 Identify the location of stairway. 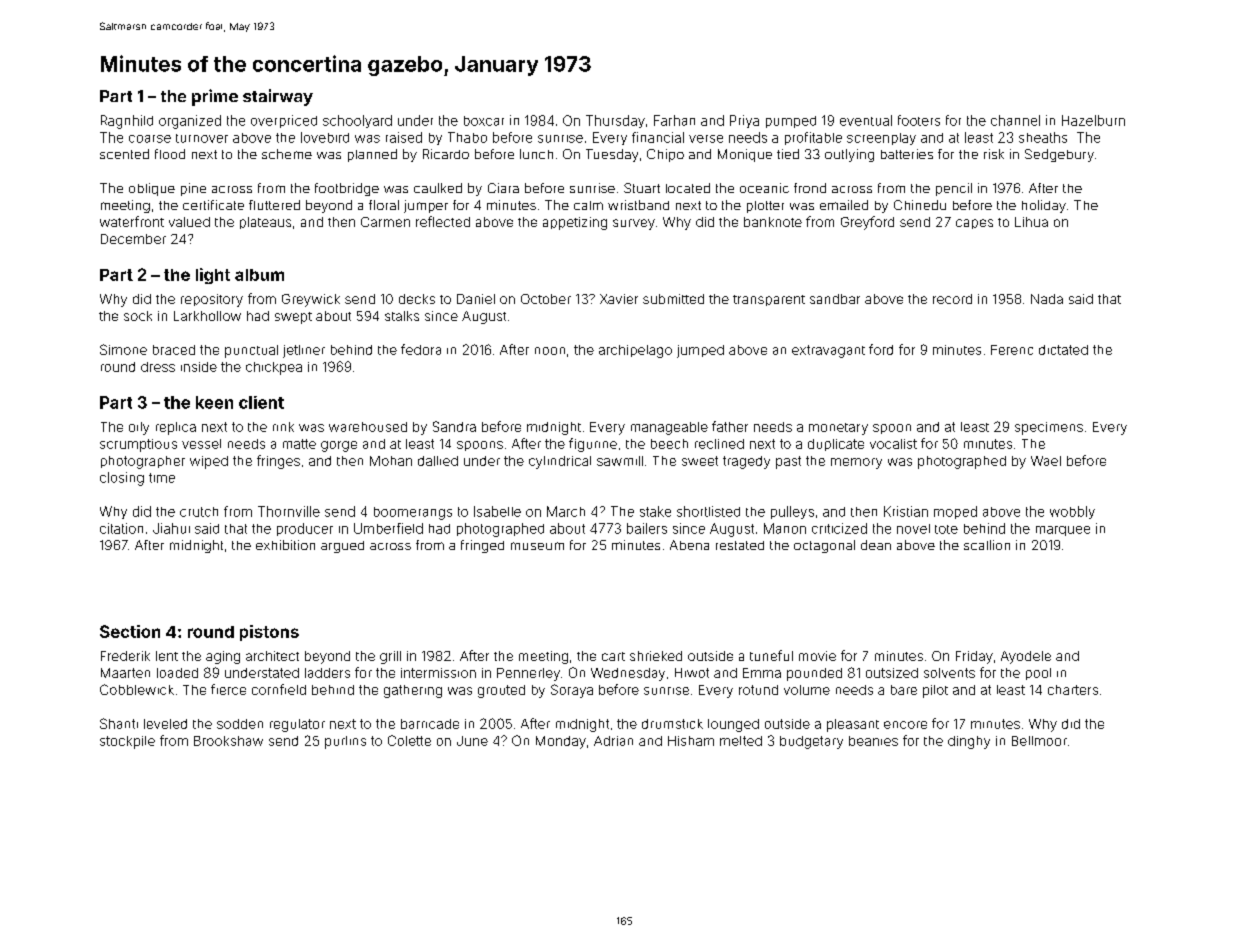
(278, 97).
